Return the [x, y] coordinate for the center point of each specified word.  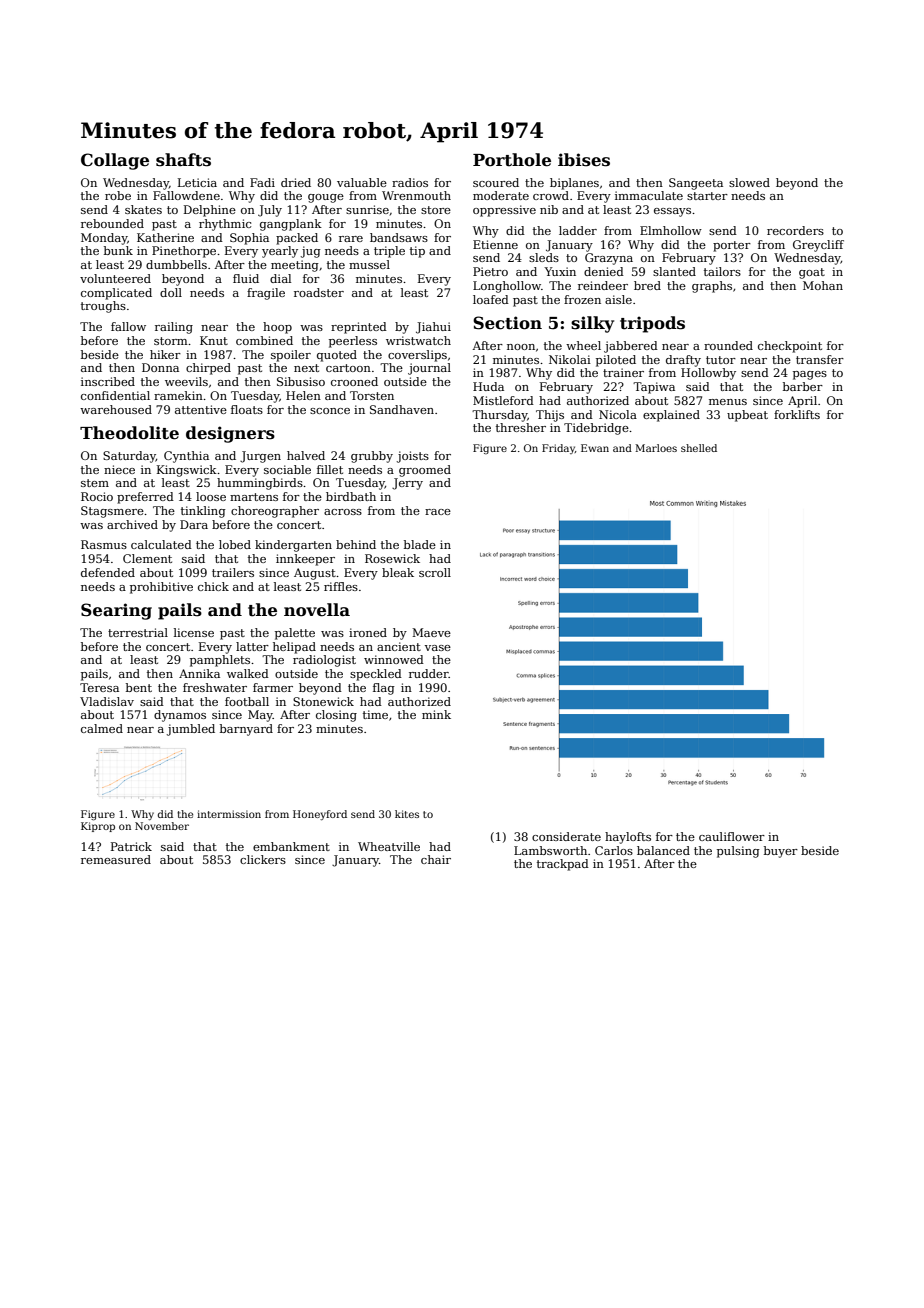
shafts [183, 160]
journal [429, 369]
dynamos [180, 716]
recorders [795, 230]
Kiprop [98, 827]
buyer [781, 852]
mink [436, 714]
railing [174, 328]
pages [810, 375]
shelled [699, 448]
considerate [566, 836]
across [343, 512]
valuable [362, 182]
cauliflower [732, 836]
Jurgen [260, 457]
